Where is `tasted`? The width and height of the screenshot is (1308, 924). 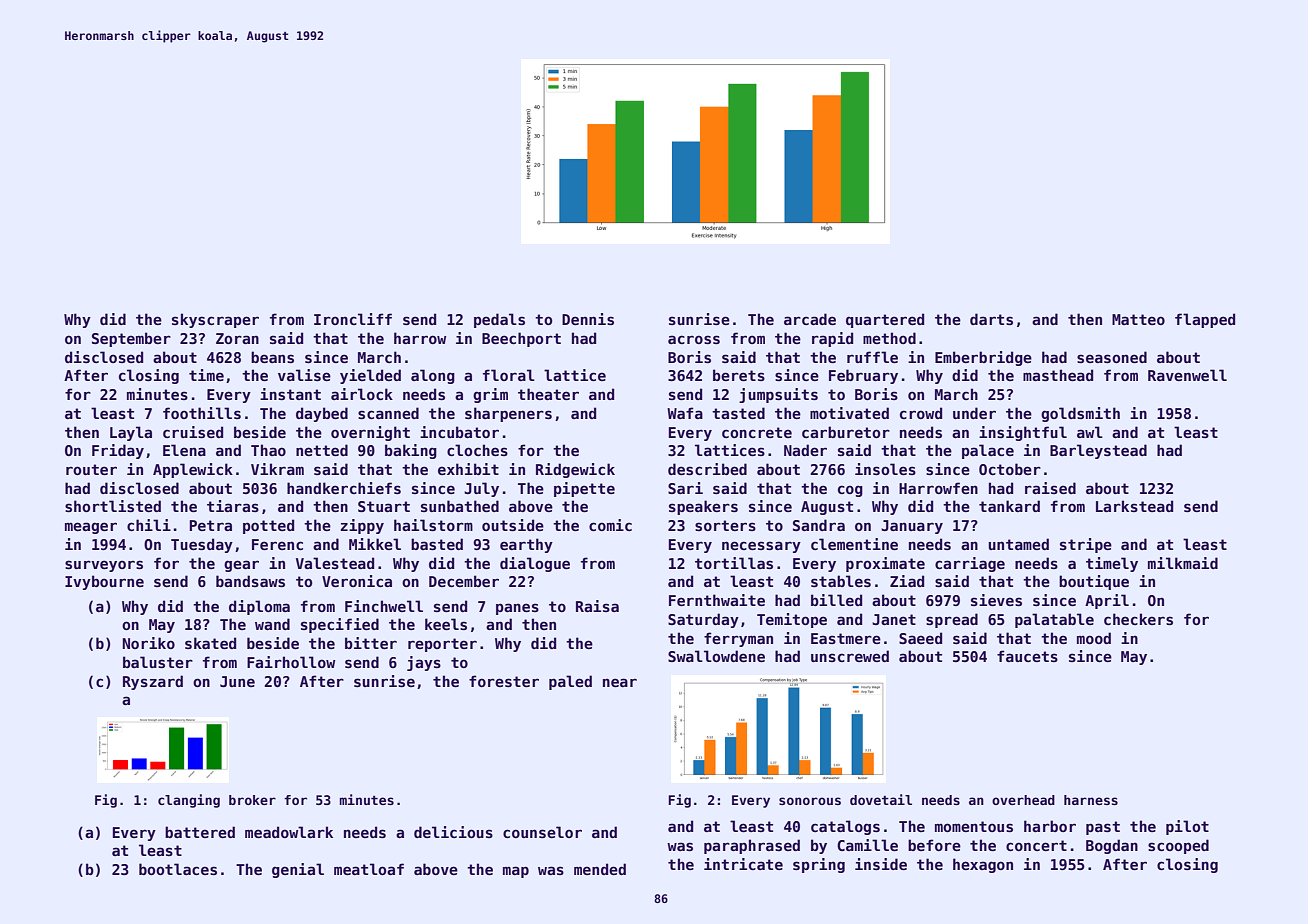
tasted is located at coordinates (738, 413).
